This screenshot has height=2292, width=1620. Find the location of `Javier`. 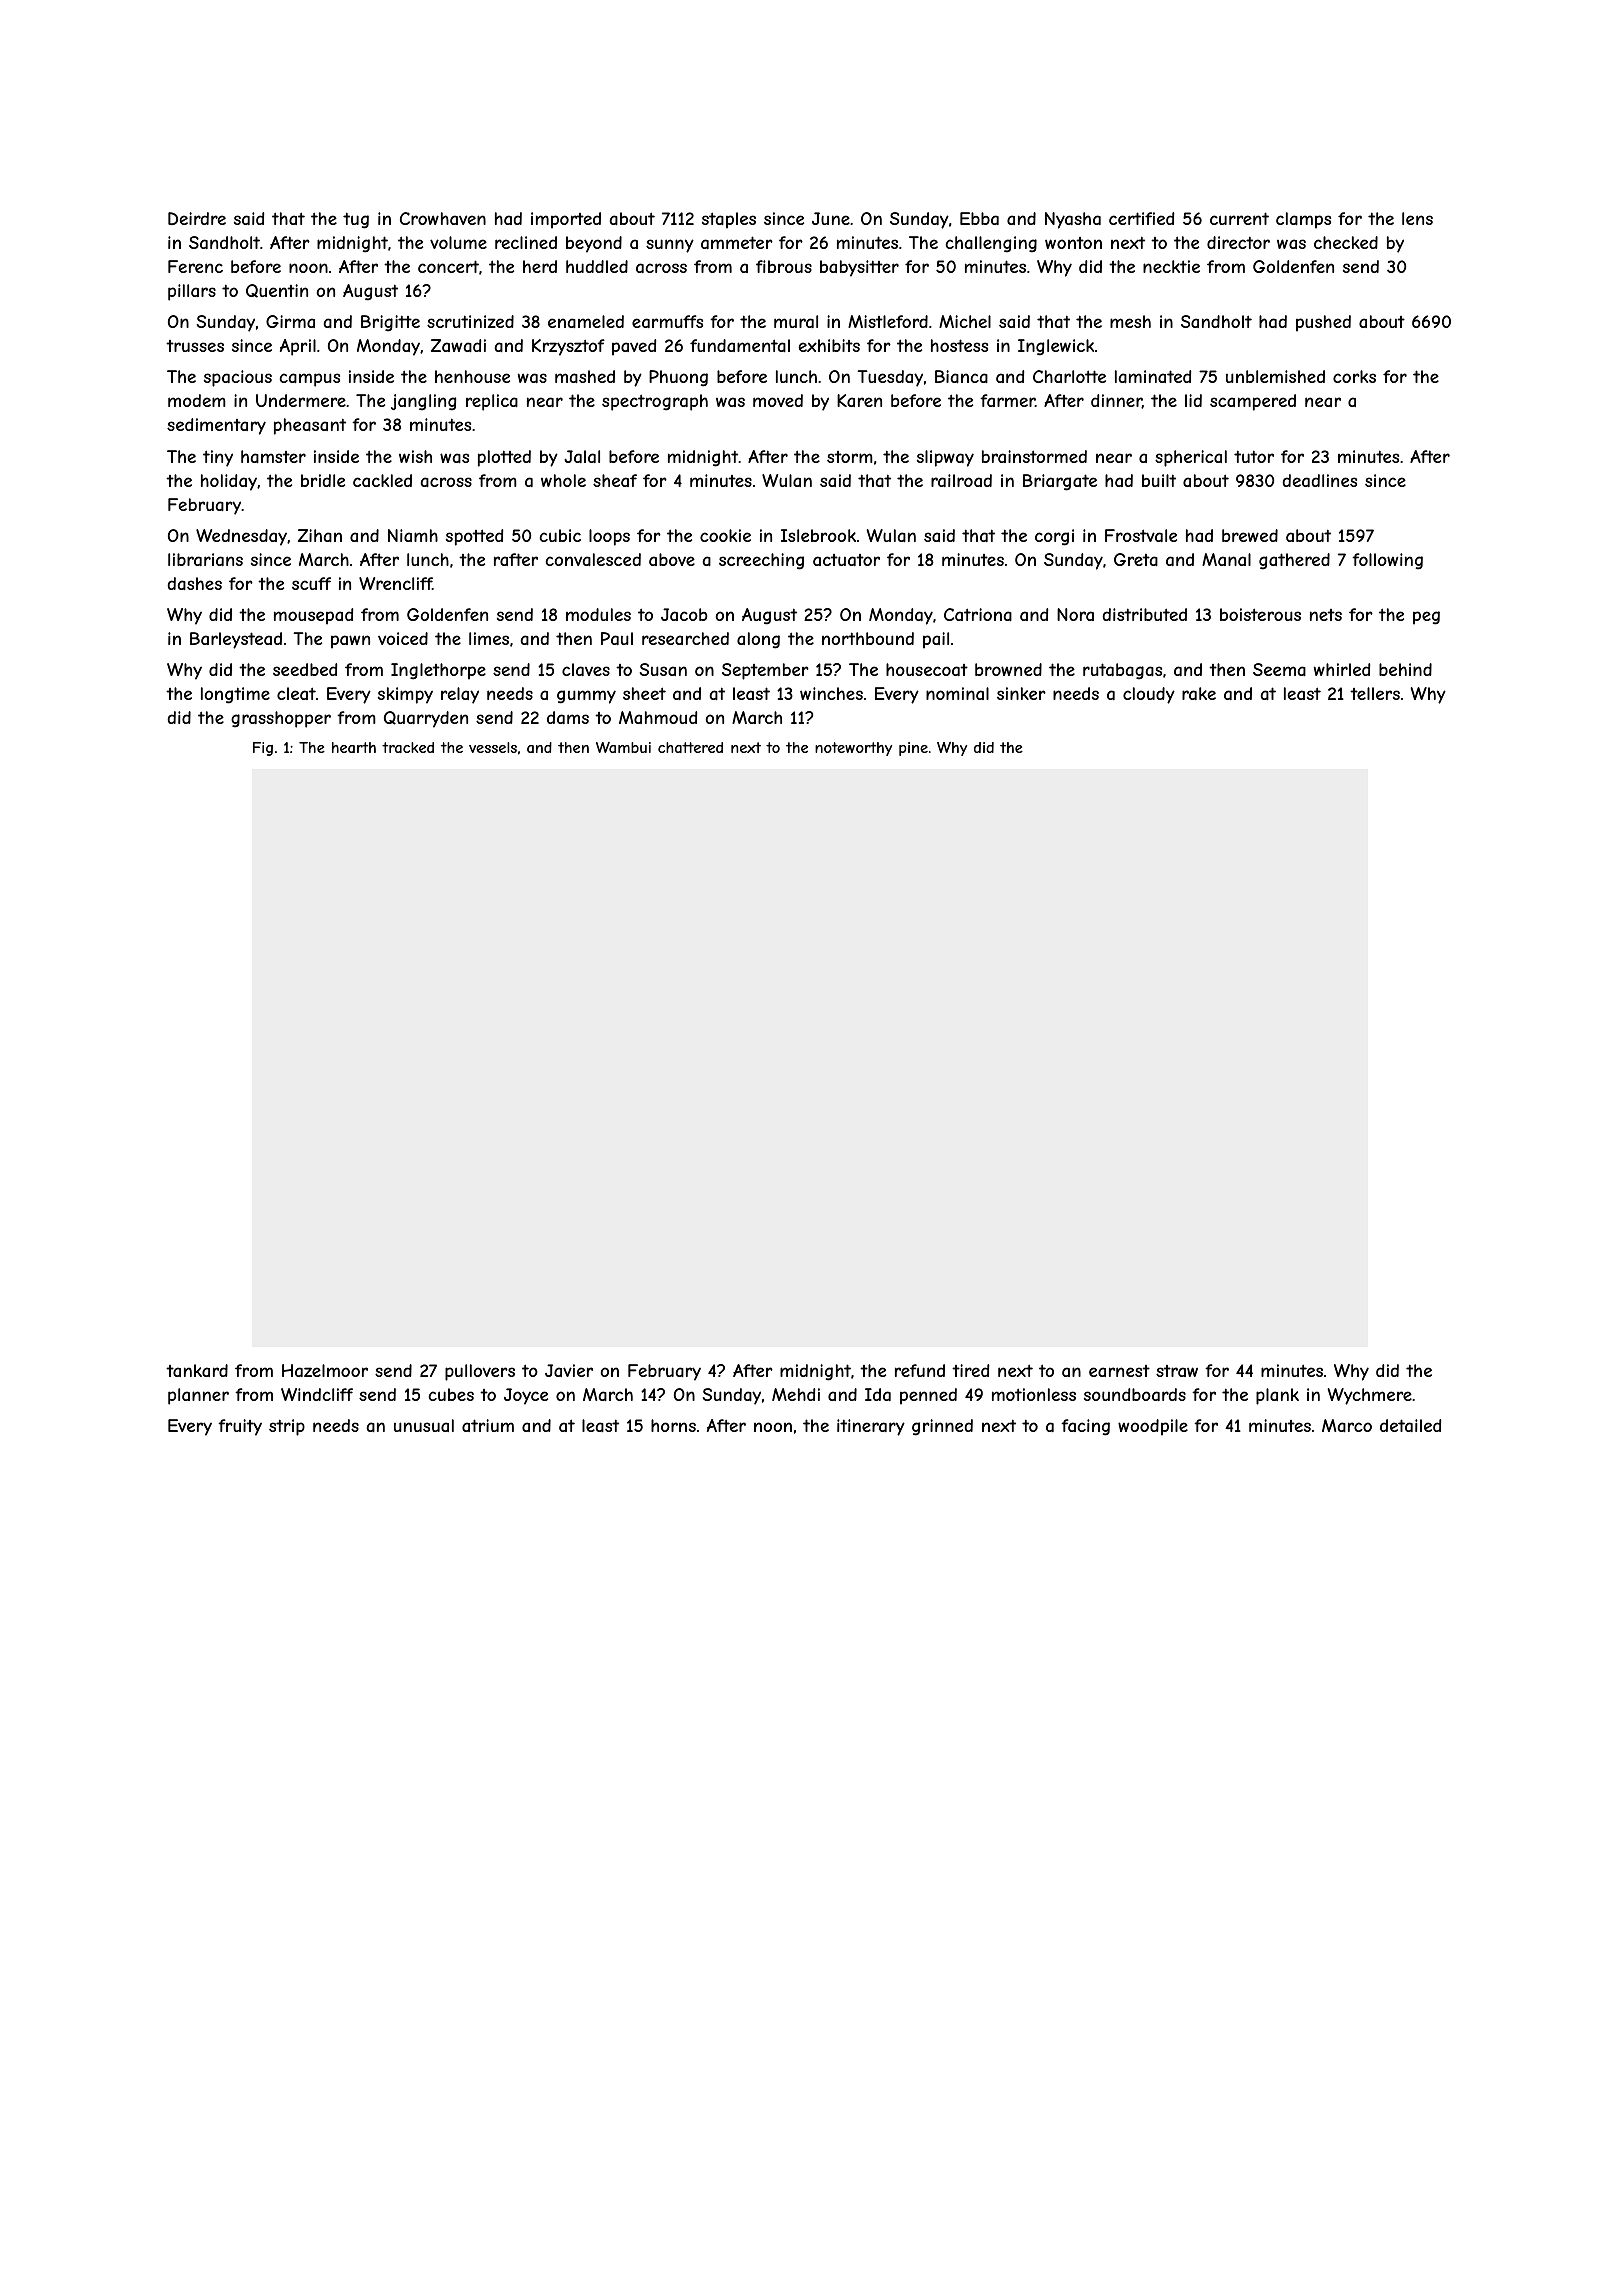

Javier is located at coordinates (569, 1370).
